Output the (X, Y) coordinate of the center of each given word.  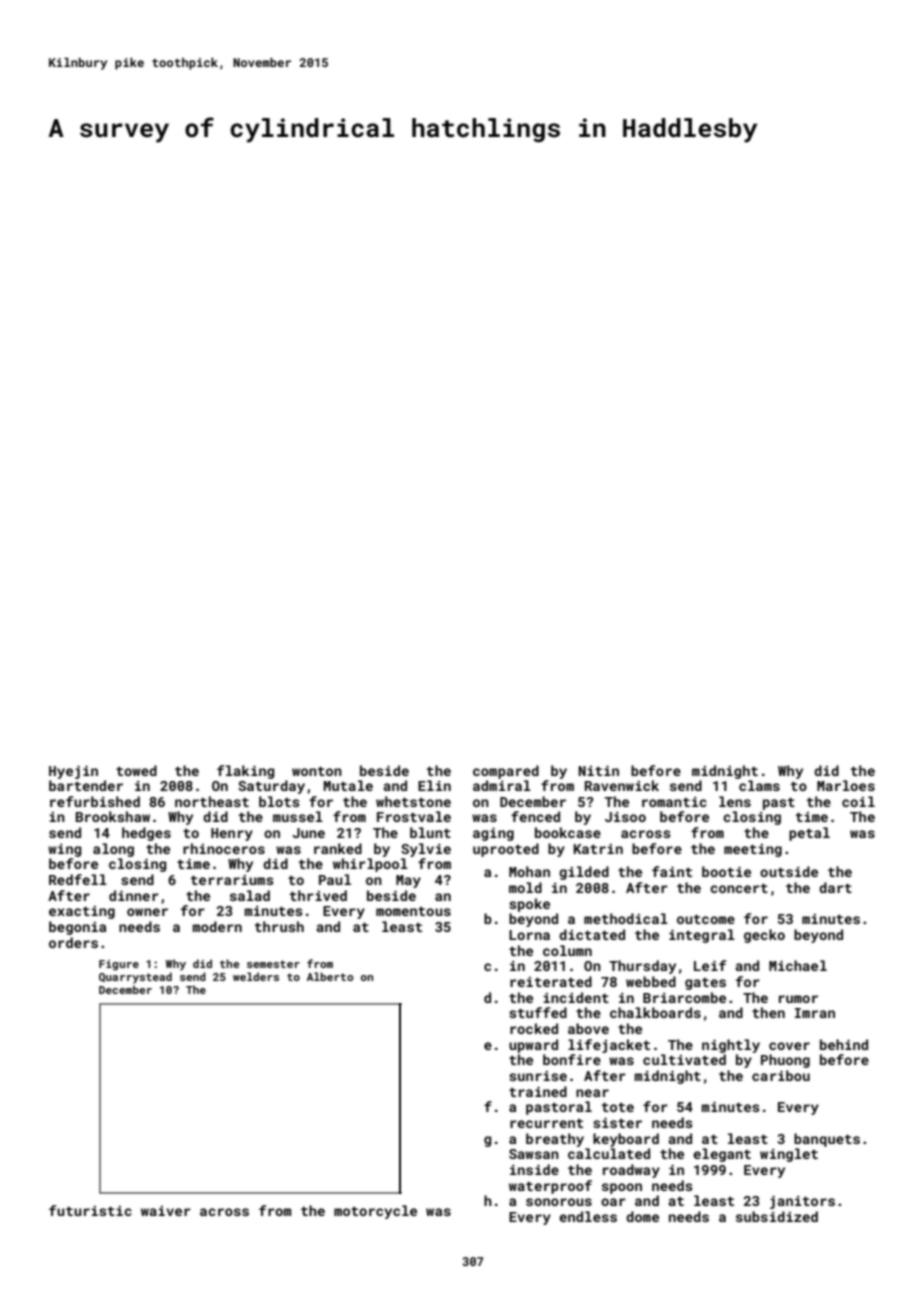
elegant (722, 1155)
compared (506, 772)
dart (835, 887)
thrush (279, 926)
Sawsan (534, 1154)
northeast (212, 801)
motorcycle (375, 1212)
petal (809, 834)
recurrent (546, 1123)
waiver (166, 1211)
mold (525, 887)
